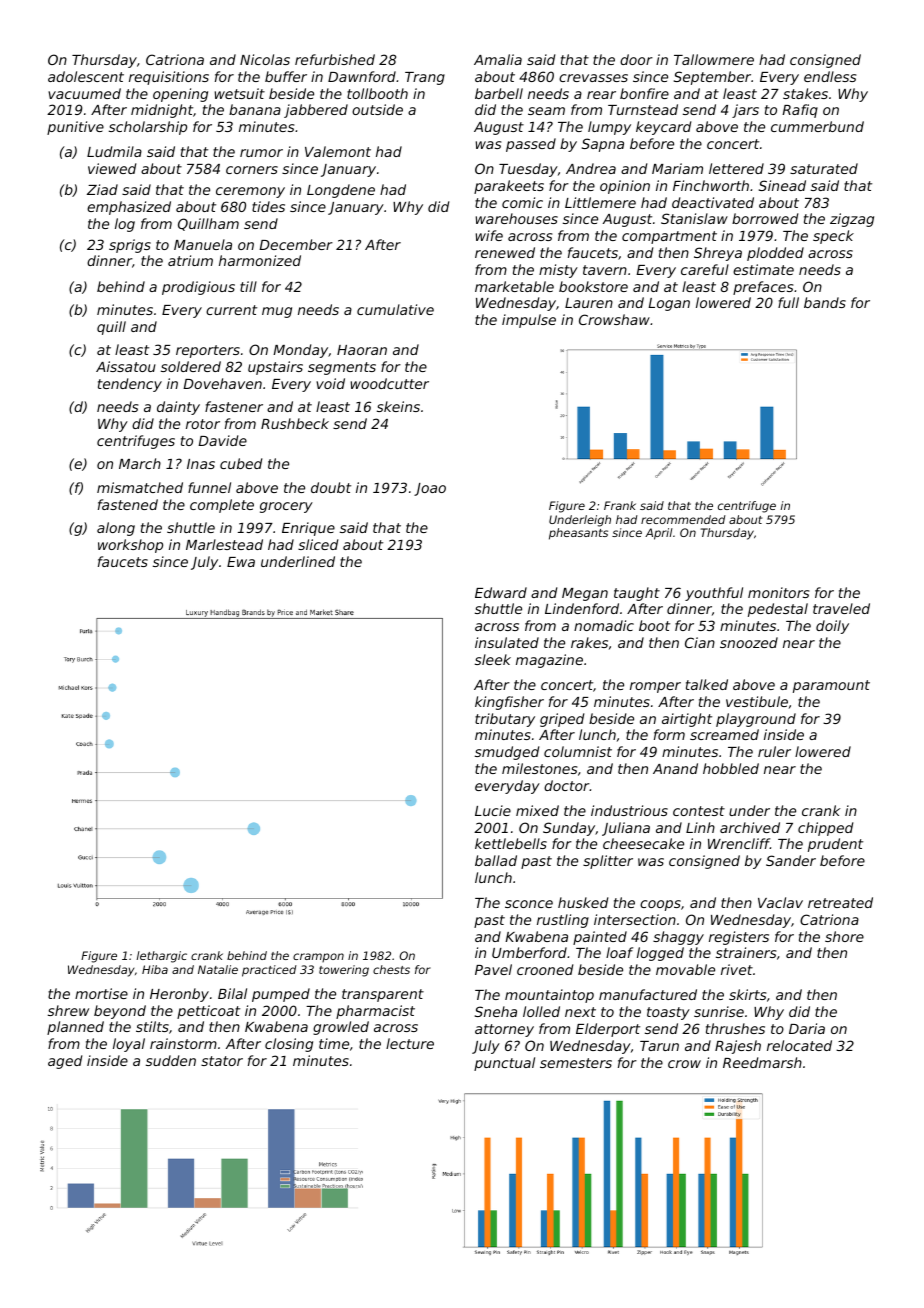  Describe the element at coordinates (169, 78) in the screenshot. I see `requisitions` at that location.
